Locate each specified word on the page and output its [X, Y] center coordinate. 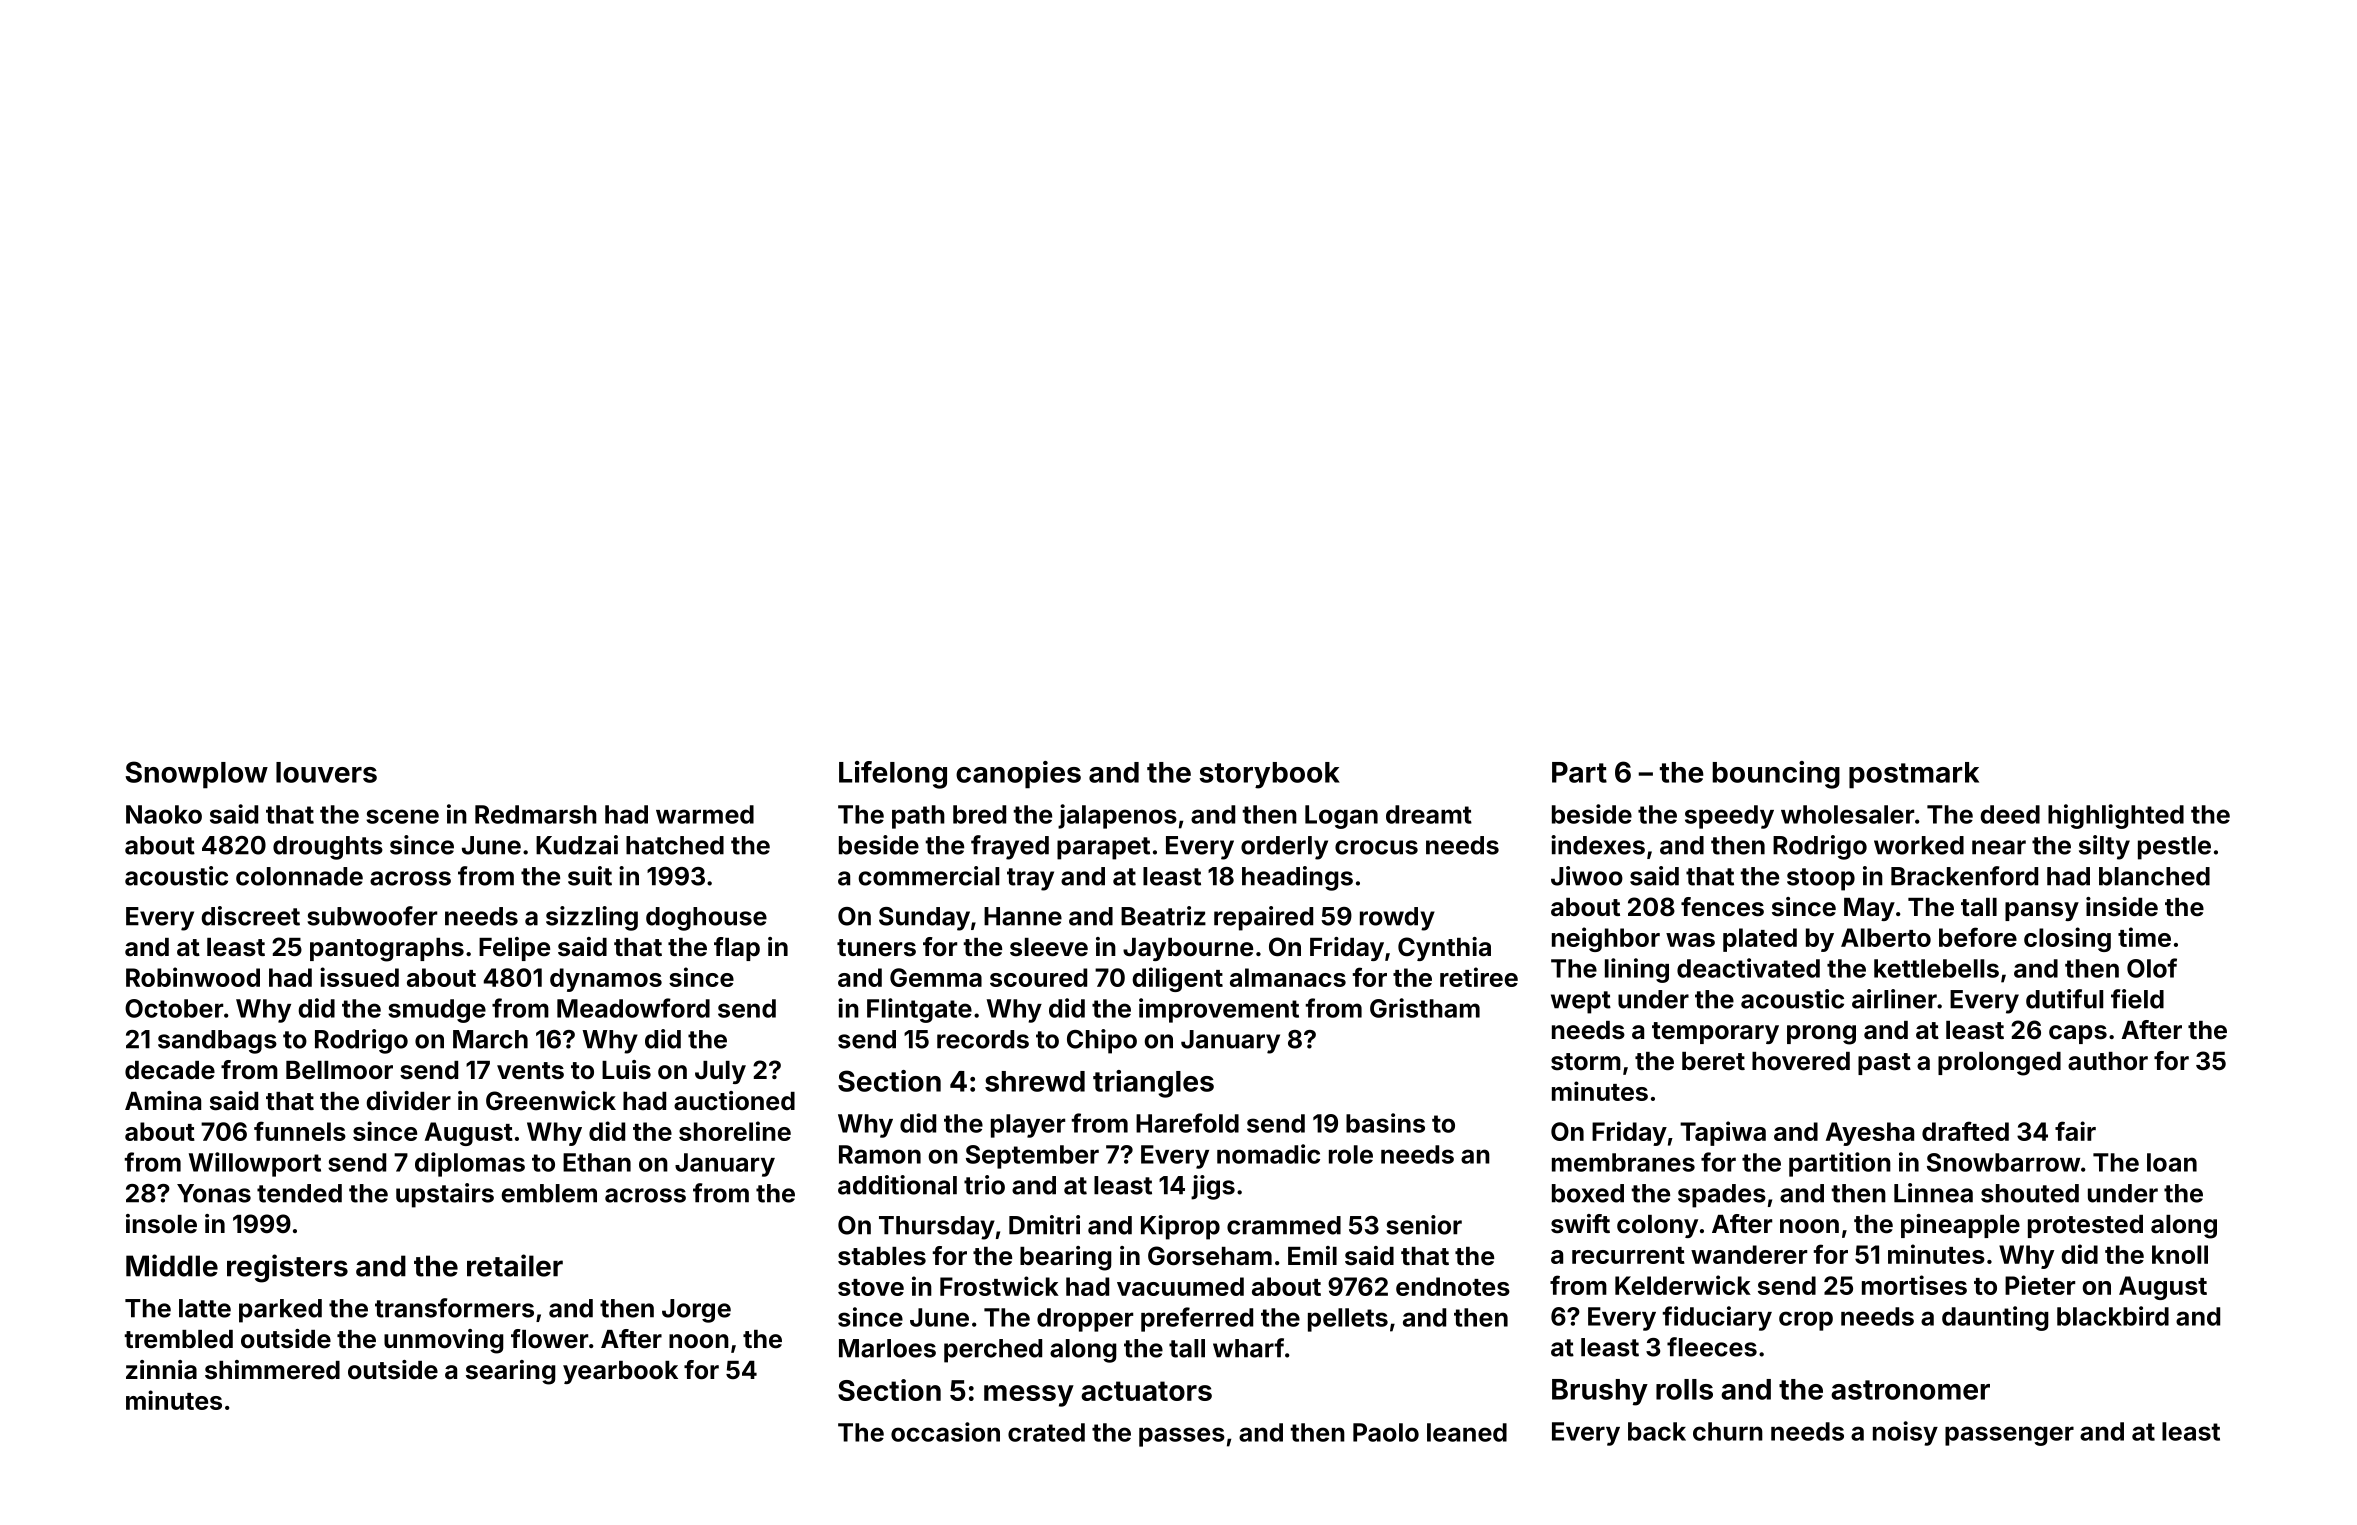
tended [299, 1193]
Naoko [164, 814]
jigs [1213, 1187]
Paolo [1386, 1432]
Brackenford [1964, 876]
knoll [2180, 1254]
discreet [250, 916]
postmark [1914, 775]
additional [897, 1185]
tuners [876, 948]
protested [2085, 1226]
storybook [1269, 775]
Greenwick [551, 1101]
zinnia [161, 1369]
